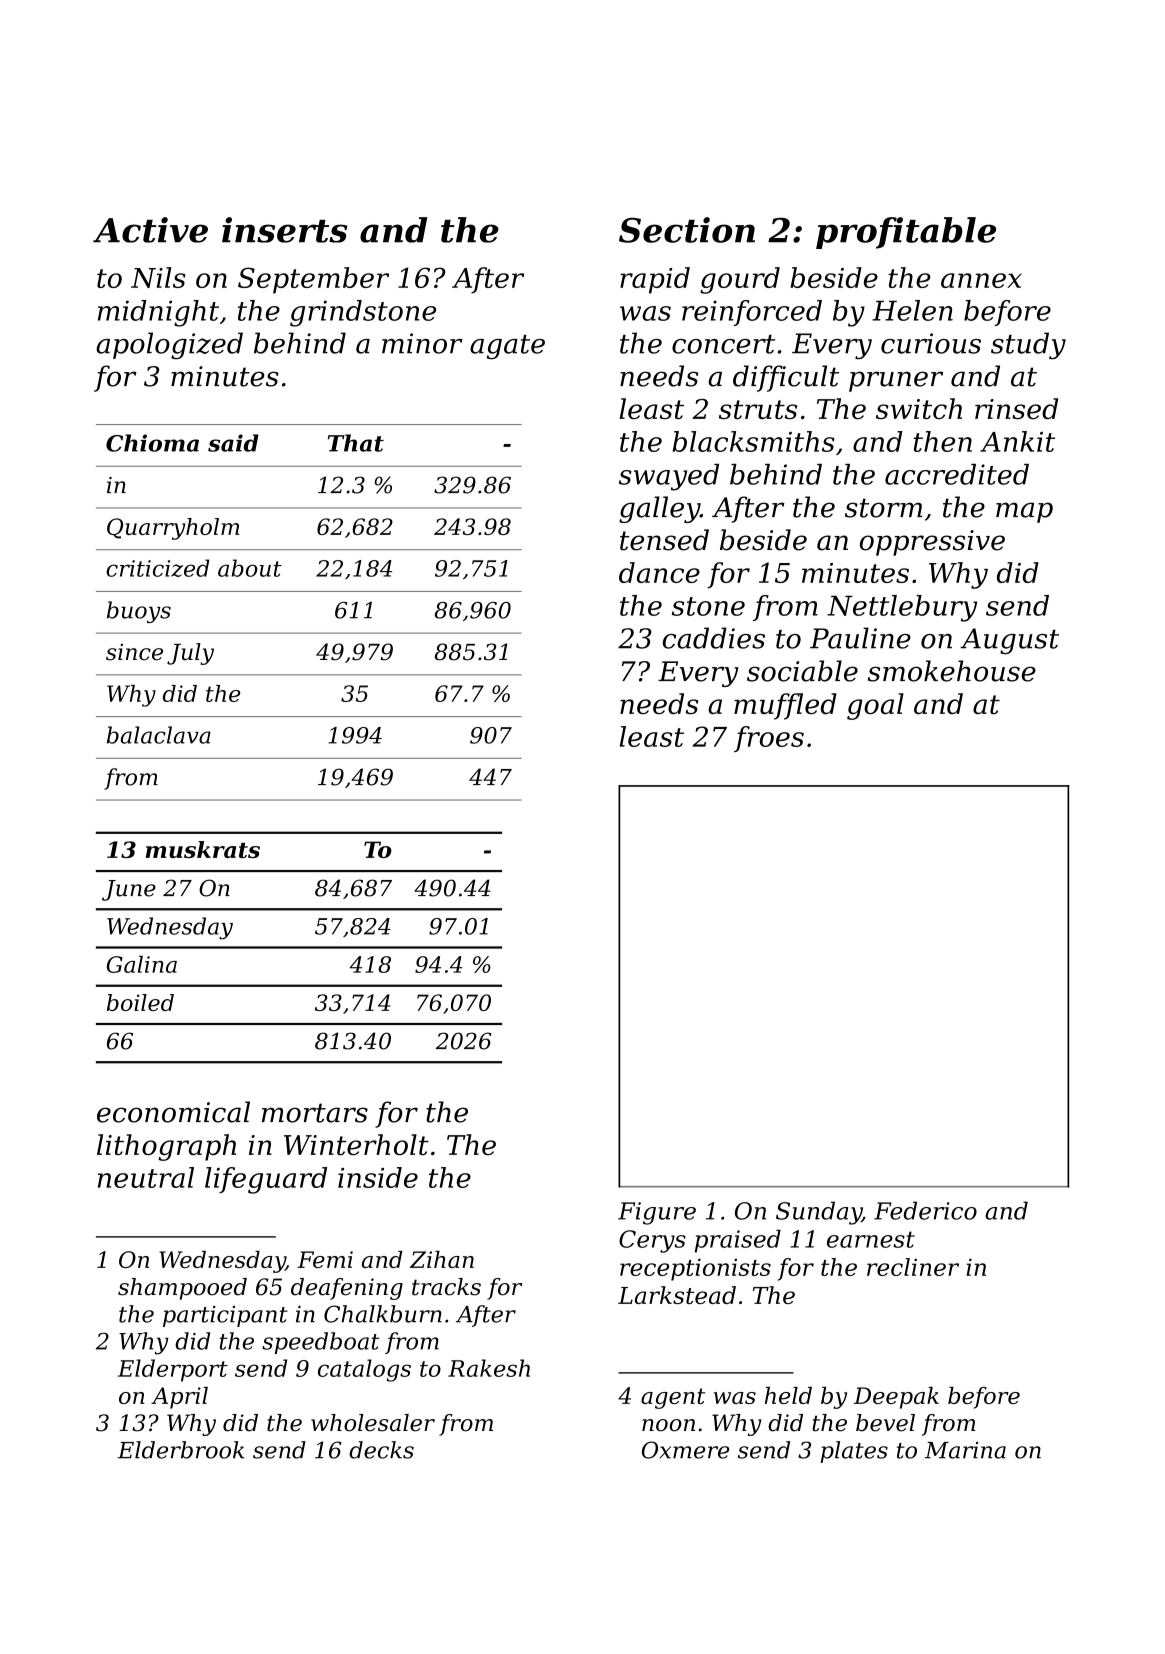  Describe the element at coordinates (740, 280) in the screenshot. I see `gourd` at that location.
